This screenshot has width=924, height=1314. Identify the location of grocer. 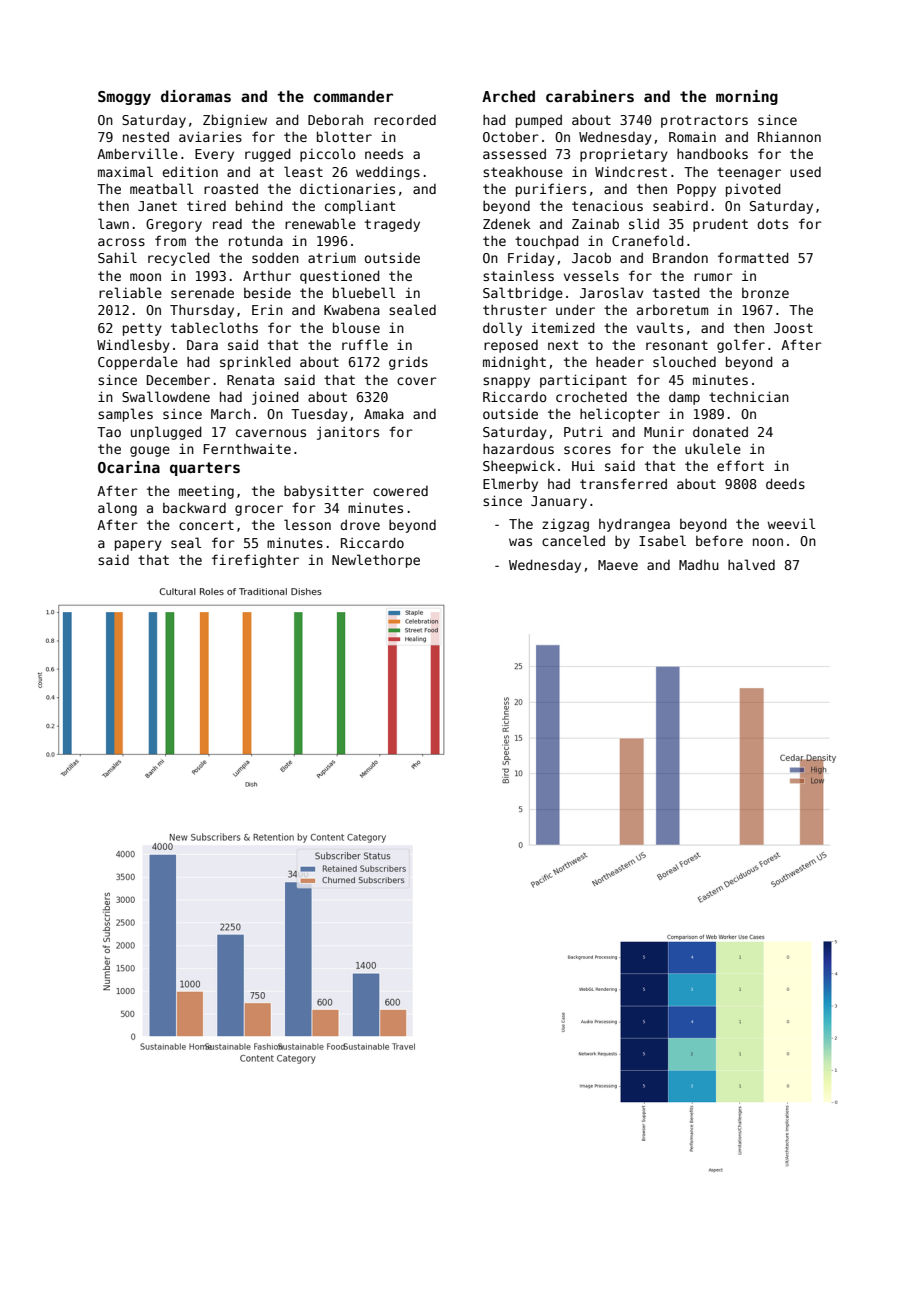
(259, 510).
